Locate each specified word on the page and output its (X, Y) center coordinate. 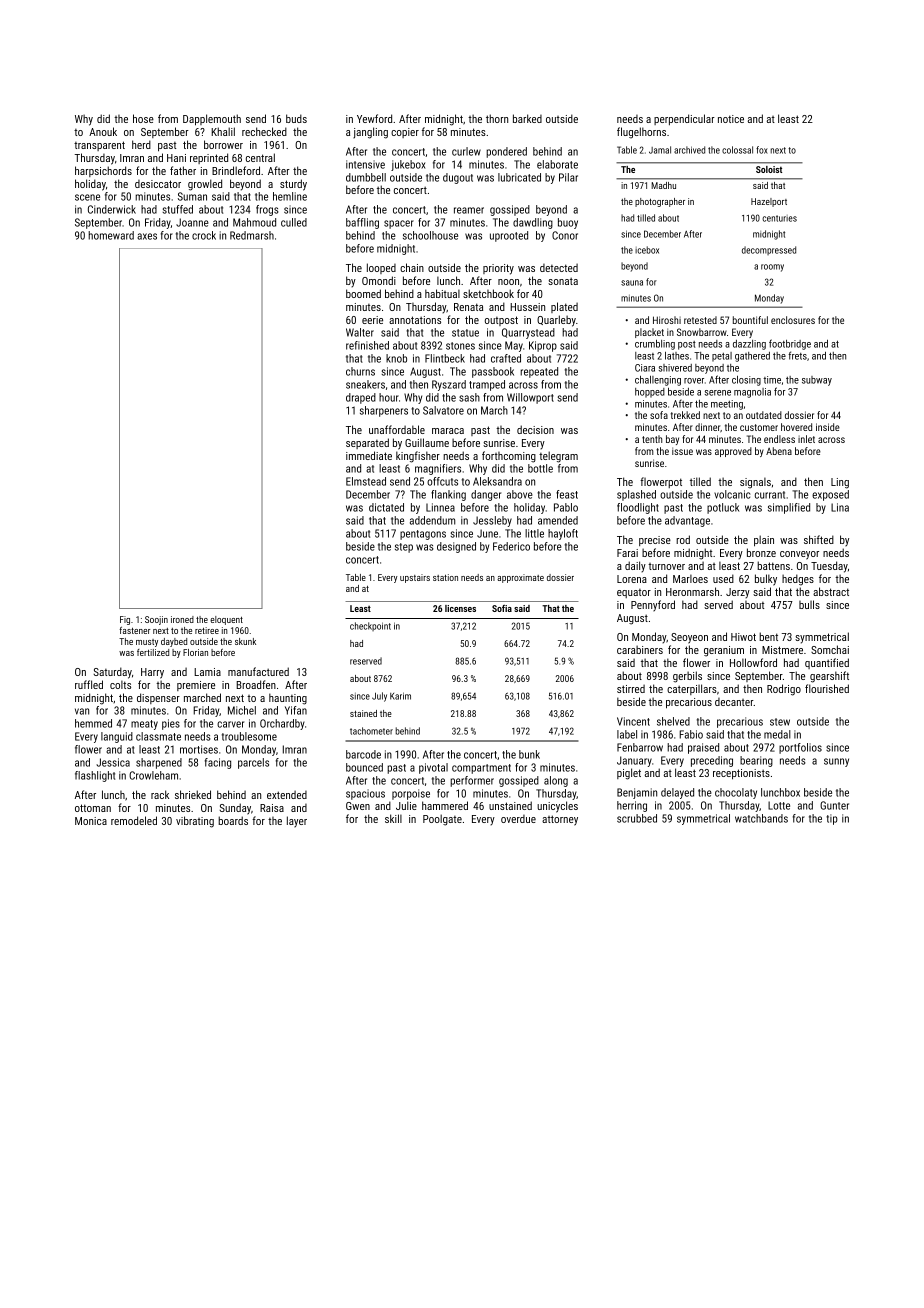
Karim (400, 696)
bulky (766, 580)
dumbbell (366, 177)
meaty (144, 725)
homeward (111, 235)
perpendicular (684, 119)
